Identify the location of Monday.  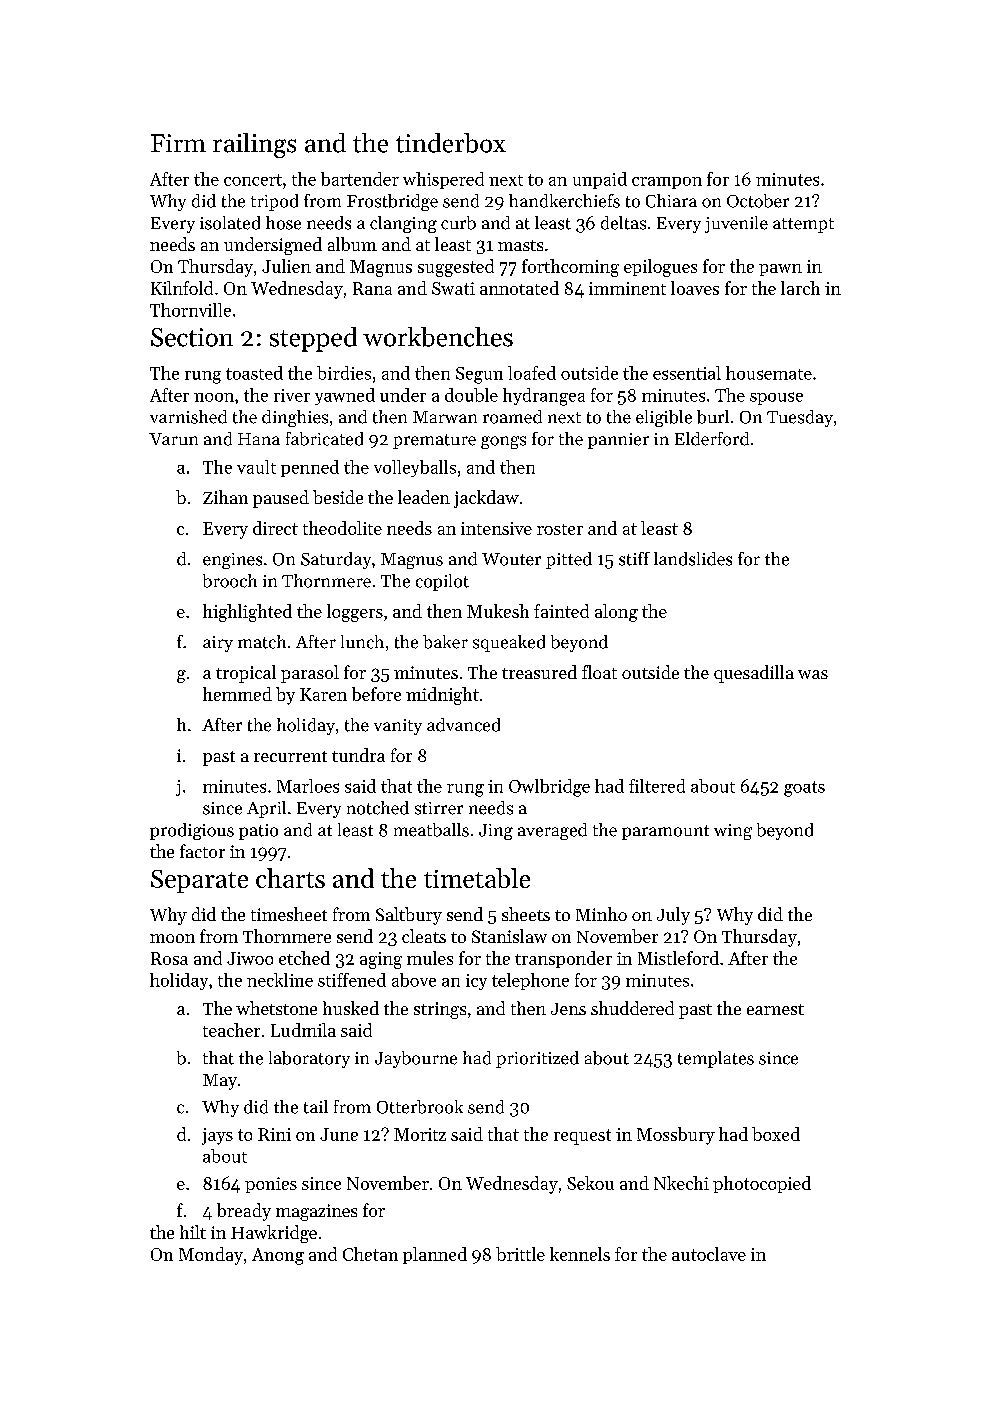
(211, 1256).
